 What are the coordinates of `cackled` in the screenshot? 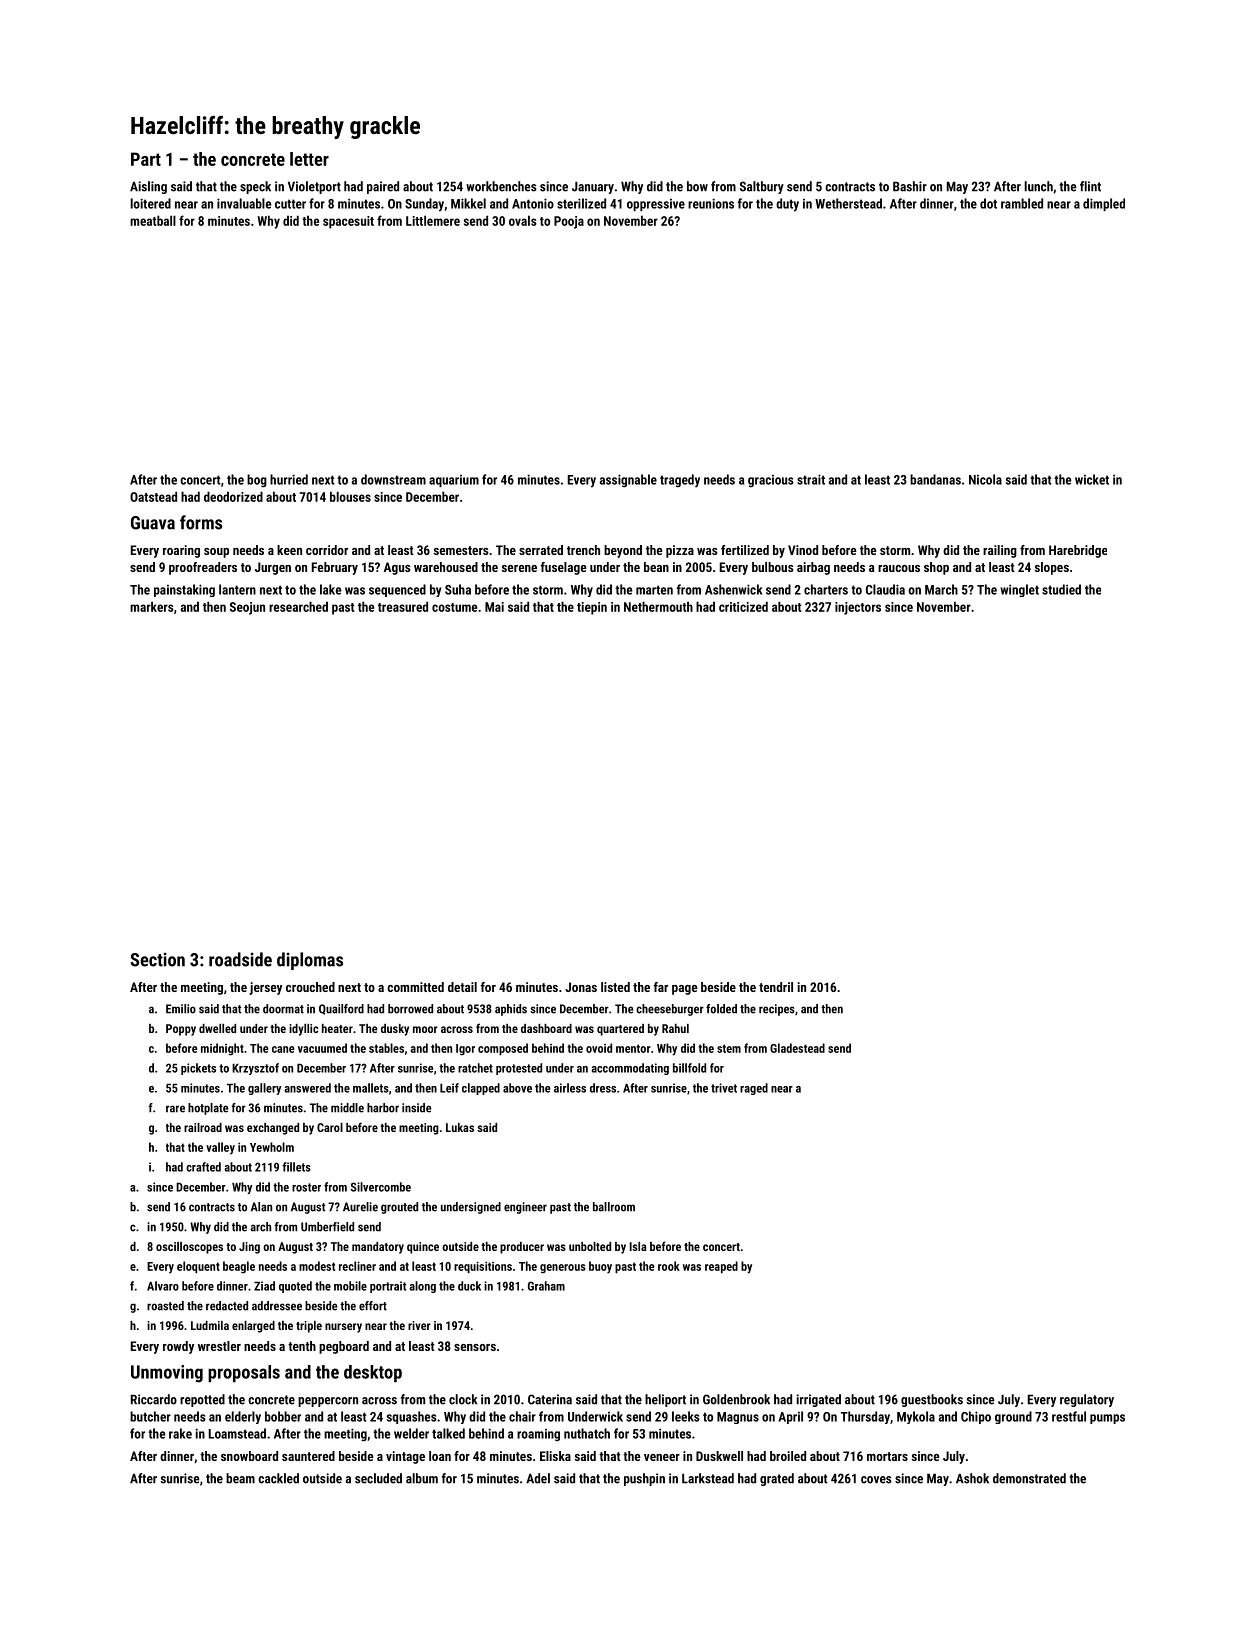 It's located at (278, 1478).
